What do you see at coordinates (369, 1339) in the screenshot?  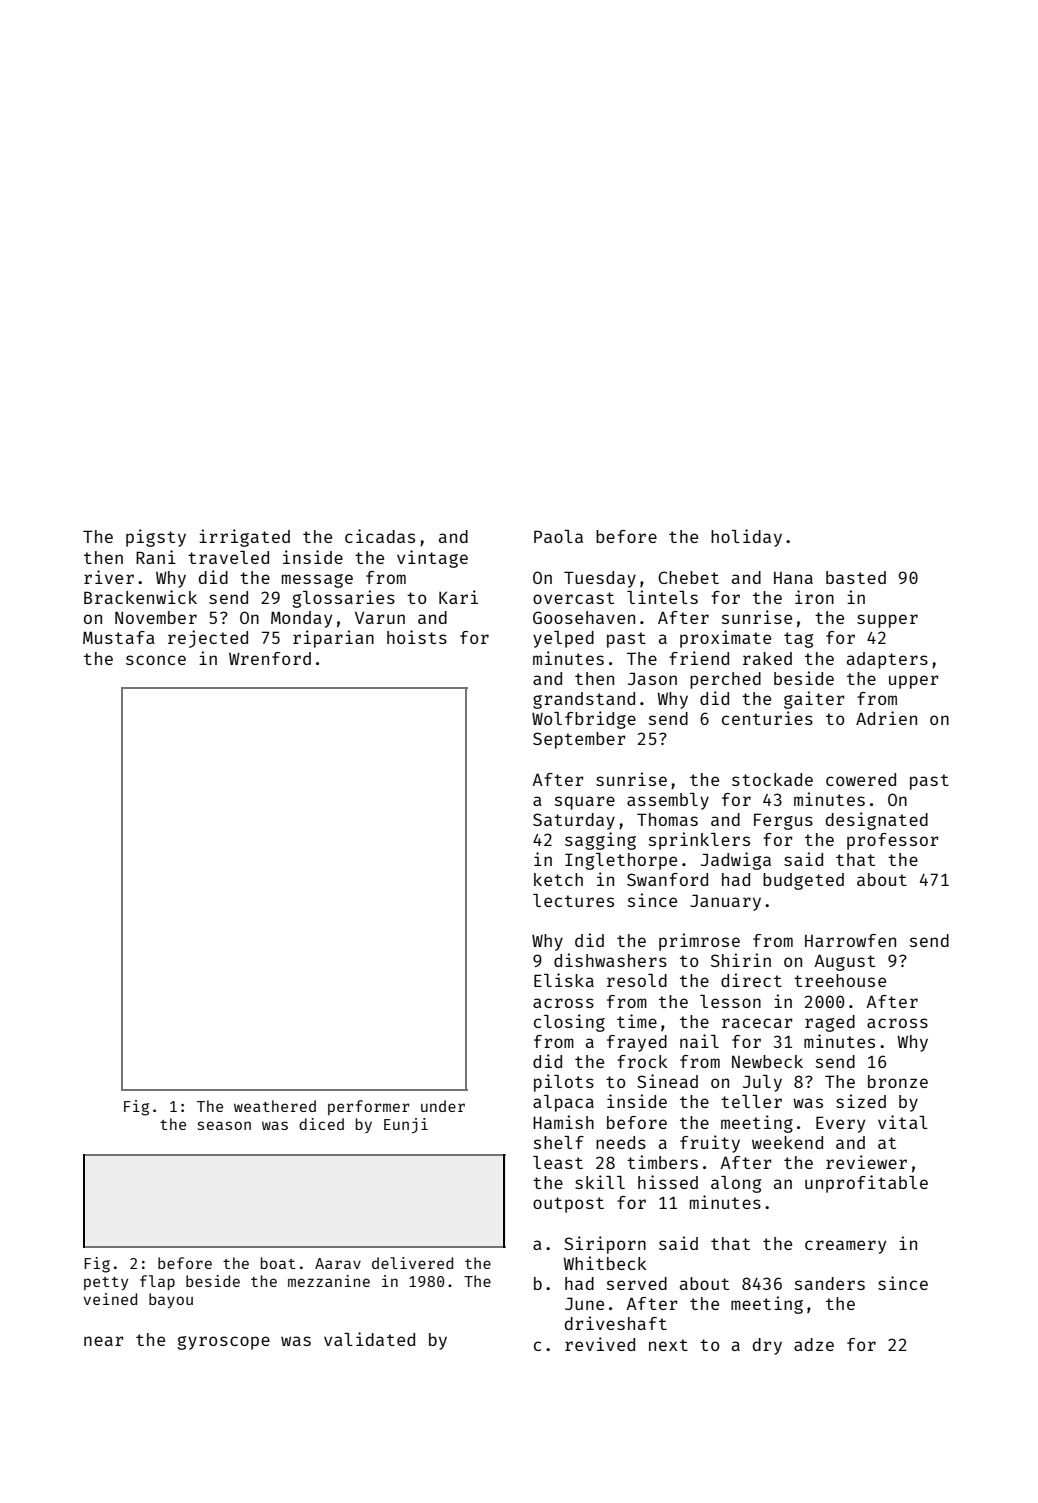 I see `validated` at bounding box center [369, 1339].
